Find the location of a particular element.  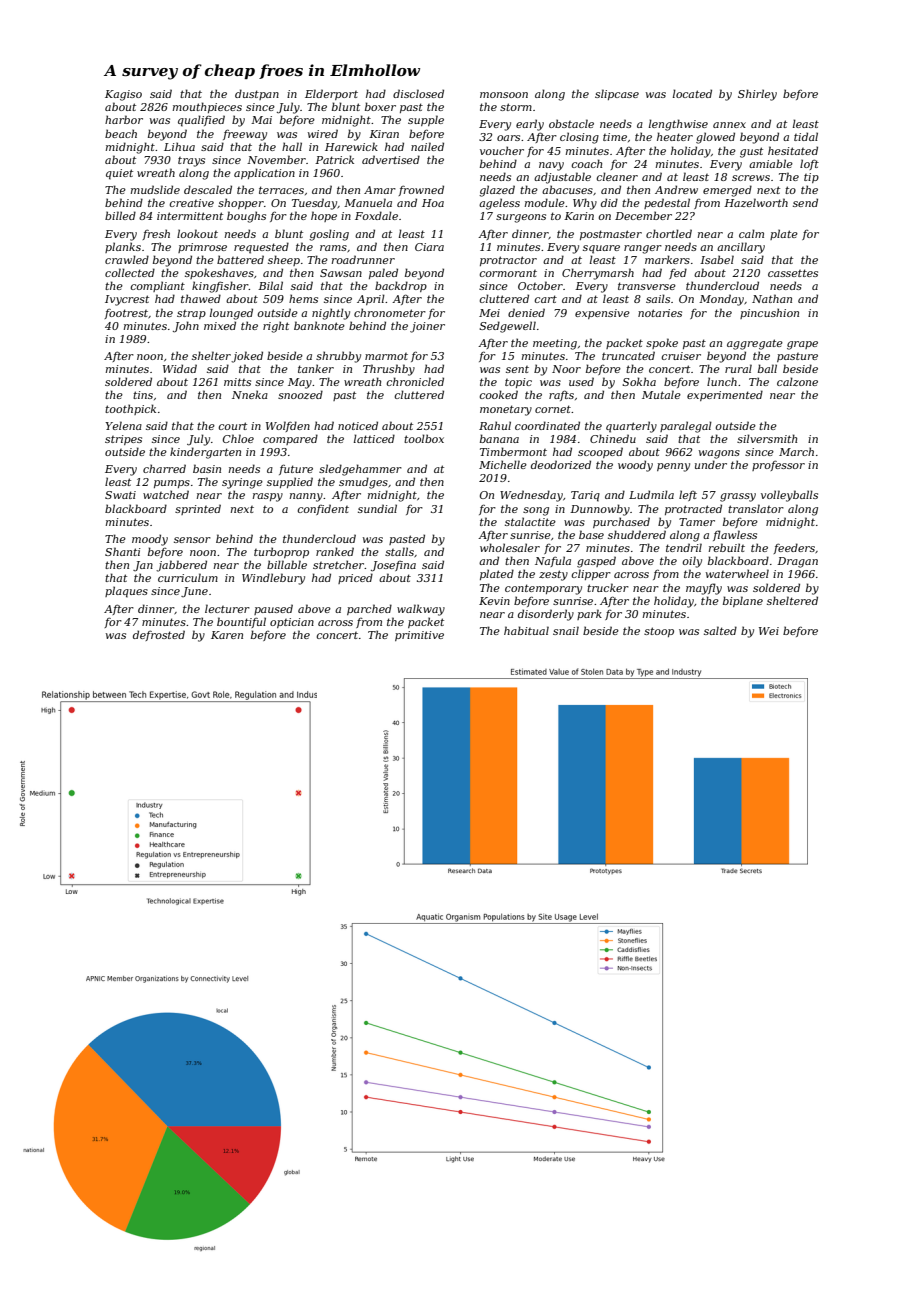

voucher is located at coordinates (502, 150).
